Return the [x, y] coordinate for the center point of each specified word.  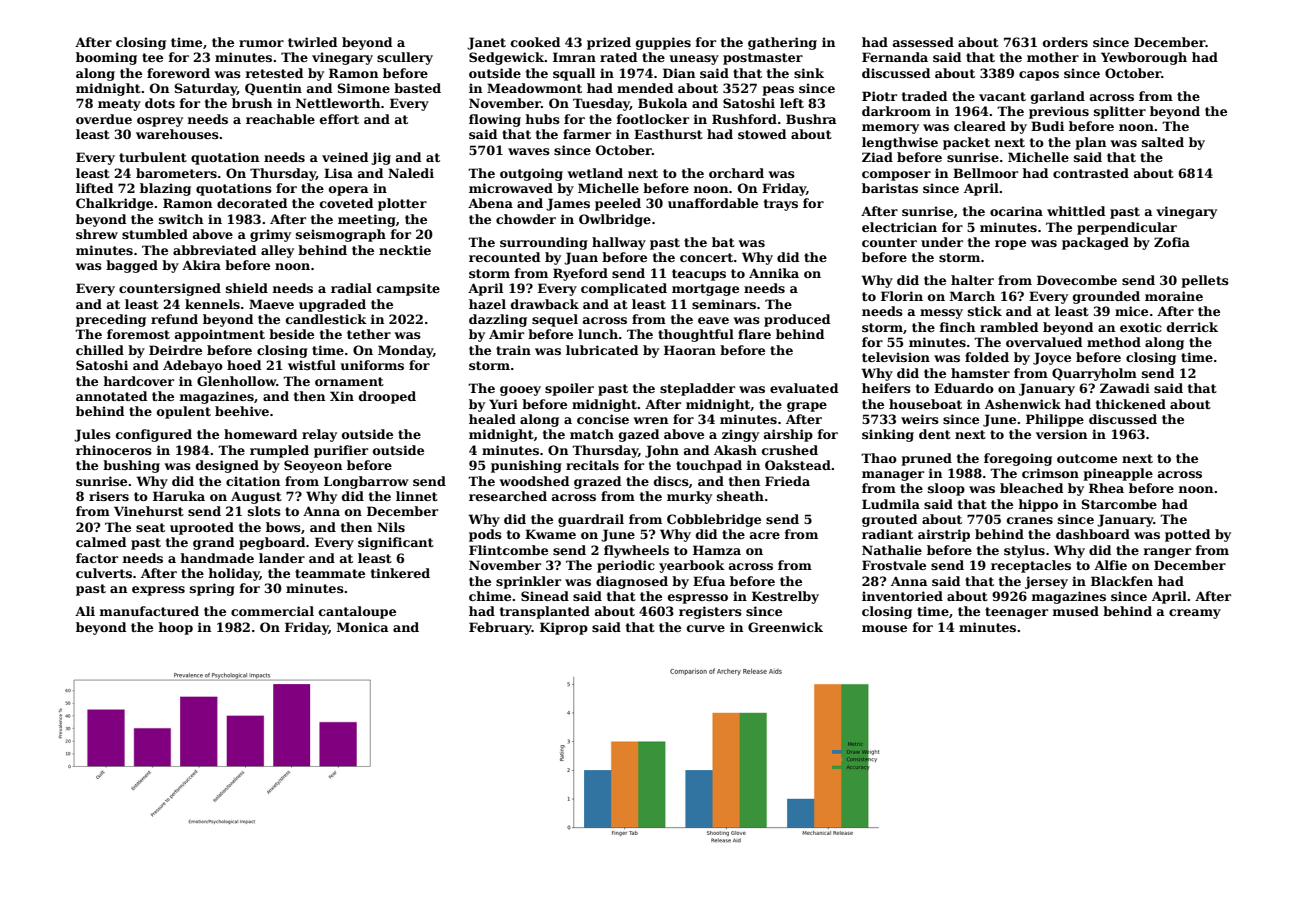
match [592, 434]
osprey [160, 122]
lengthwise [900, 143]
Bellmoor [985, 173]
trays [781, 205]
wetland [595, 173]
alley [277, 251]
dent [935, 434]
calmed [101, 542]
